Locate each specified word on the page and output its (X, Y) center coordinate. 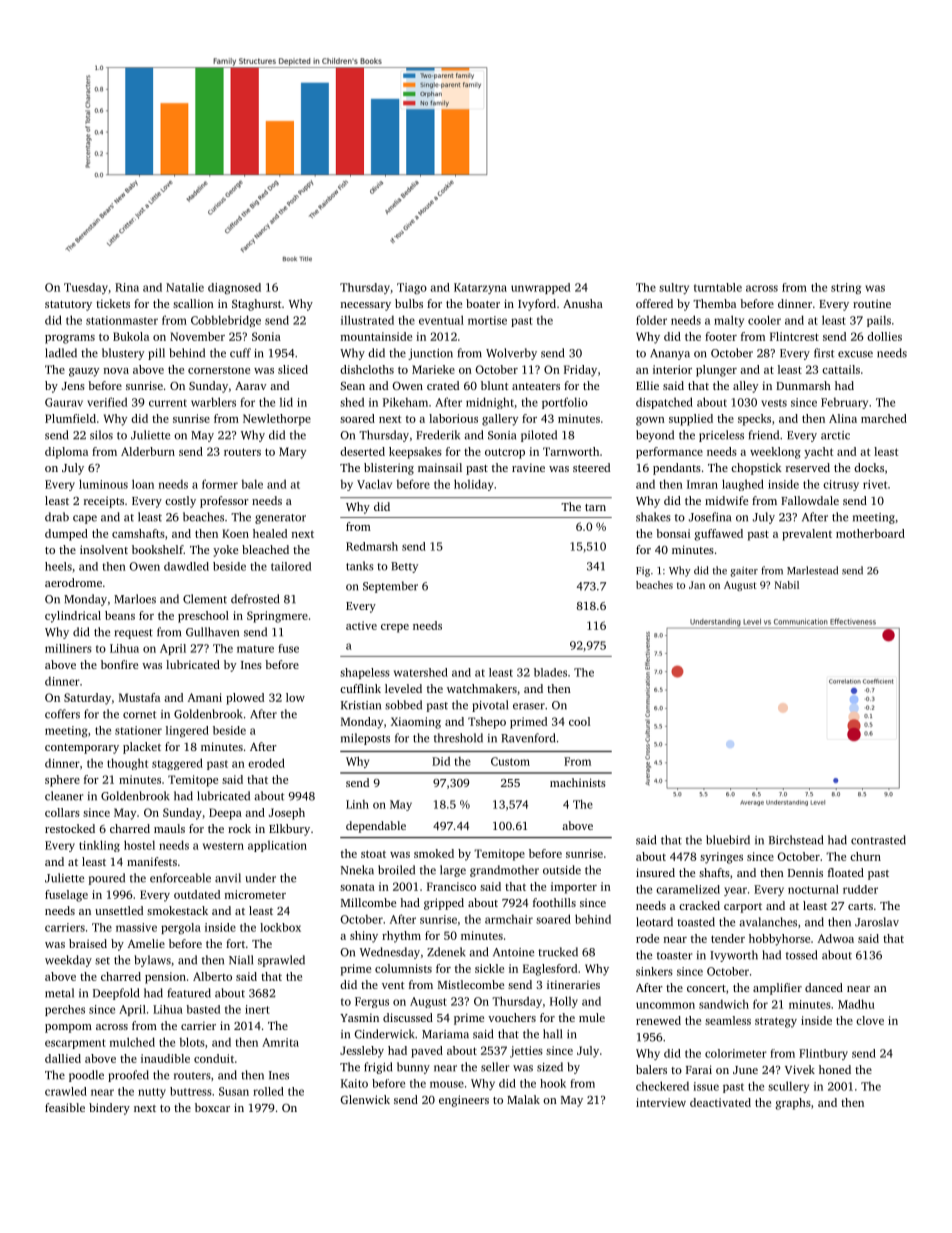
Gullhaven (212, 632)
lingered (187, 731)
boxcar (212, 1107)
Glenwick (365, 1099)
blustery (123, 354)
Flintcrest (794, 336)
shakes (653, 517)
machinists (578, 782)
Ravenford (528, 738)
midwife (726, 500)
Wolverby (511, 354)
